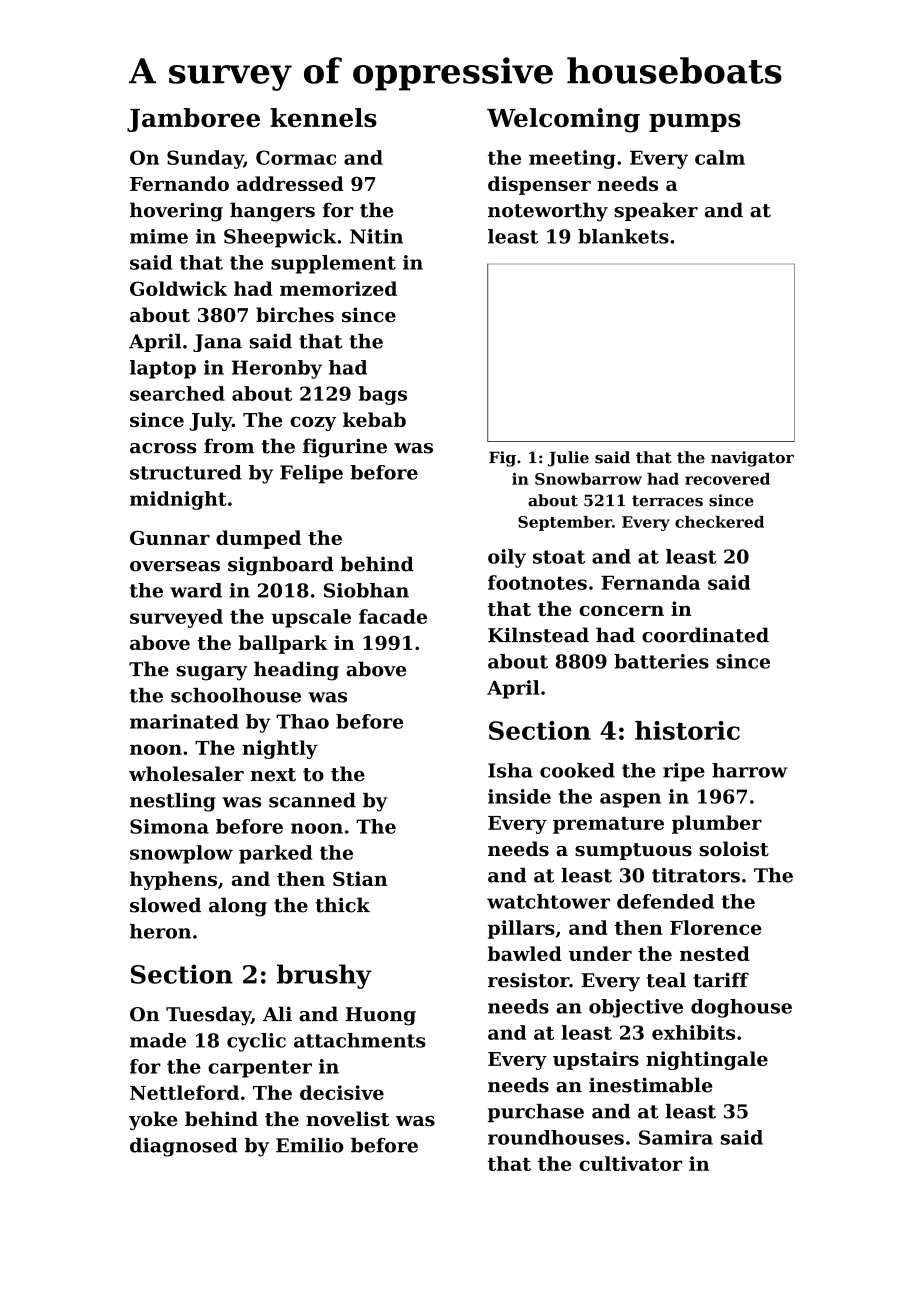 This image has height=1314, width=924. I want to click on Emilio, so click(310, 1145).
